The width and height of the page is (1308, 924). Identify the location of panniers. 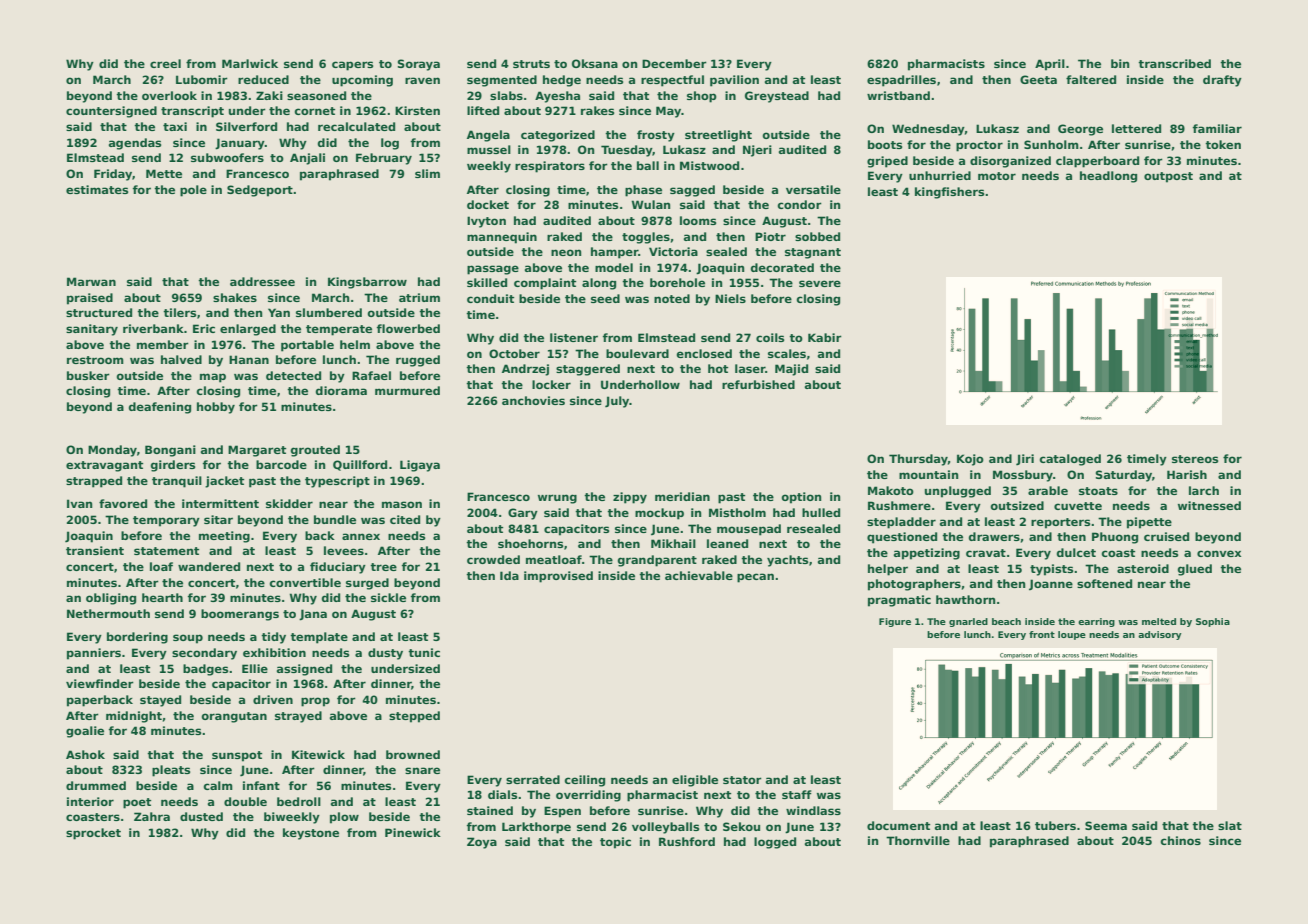
(94, 654).
